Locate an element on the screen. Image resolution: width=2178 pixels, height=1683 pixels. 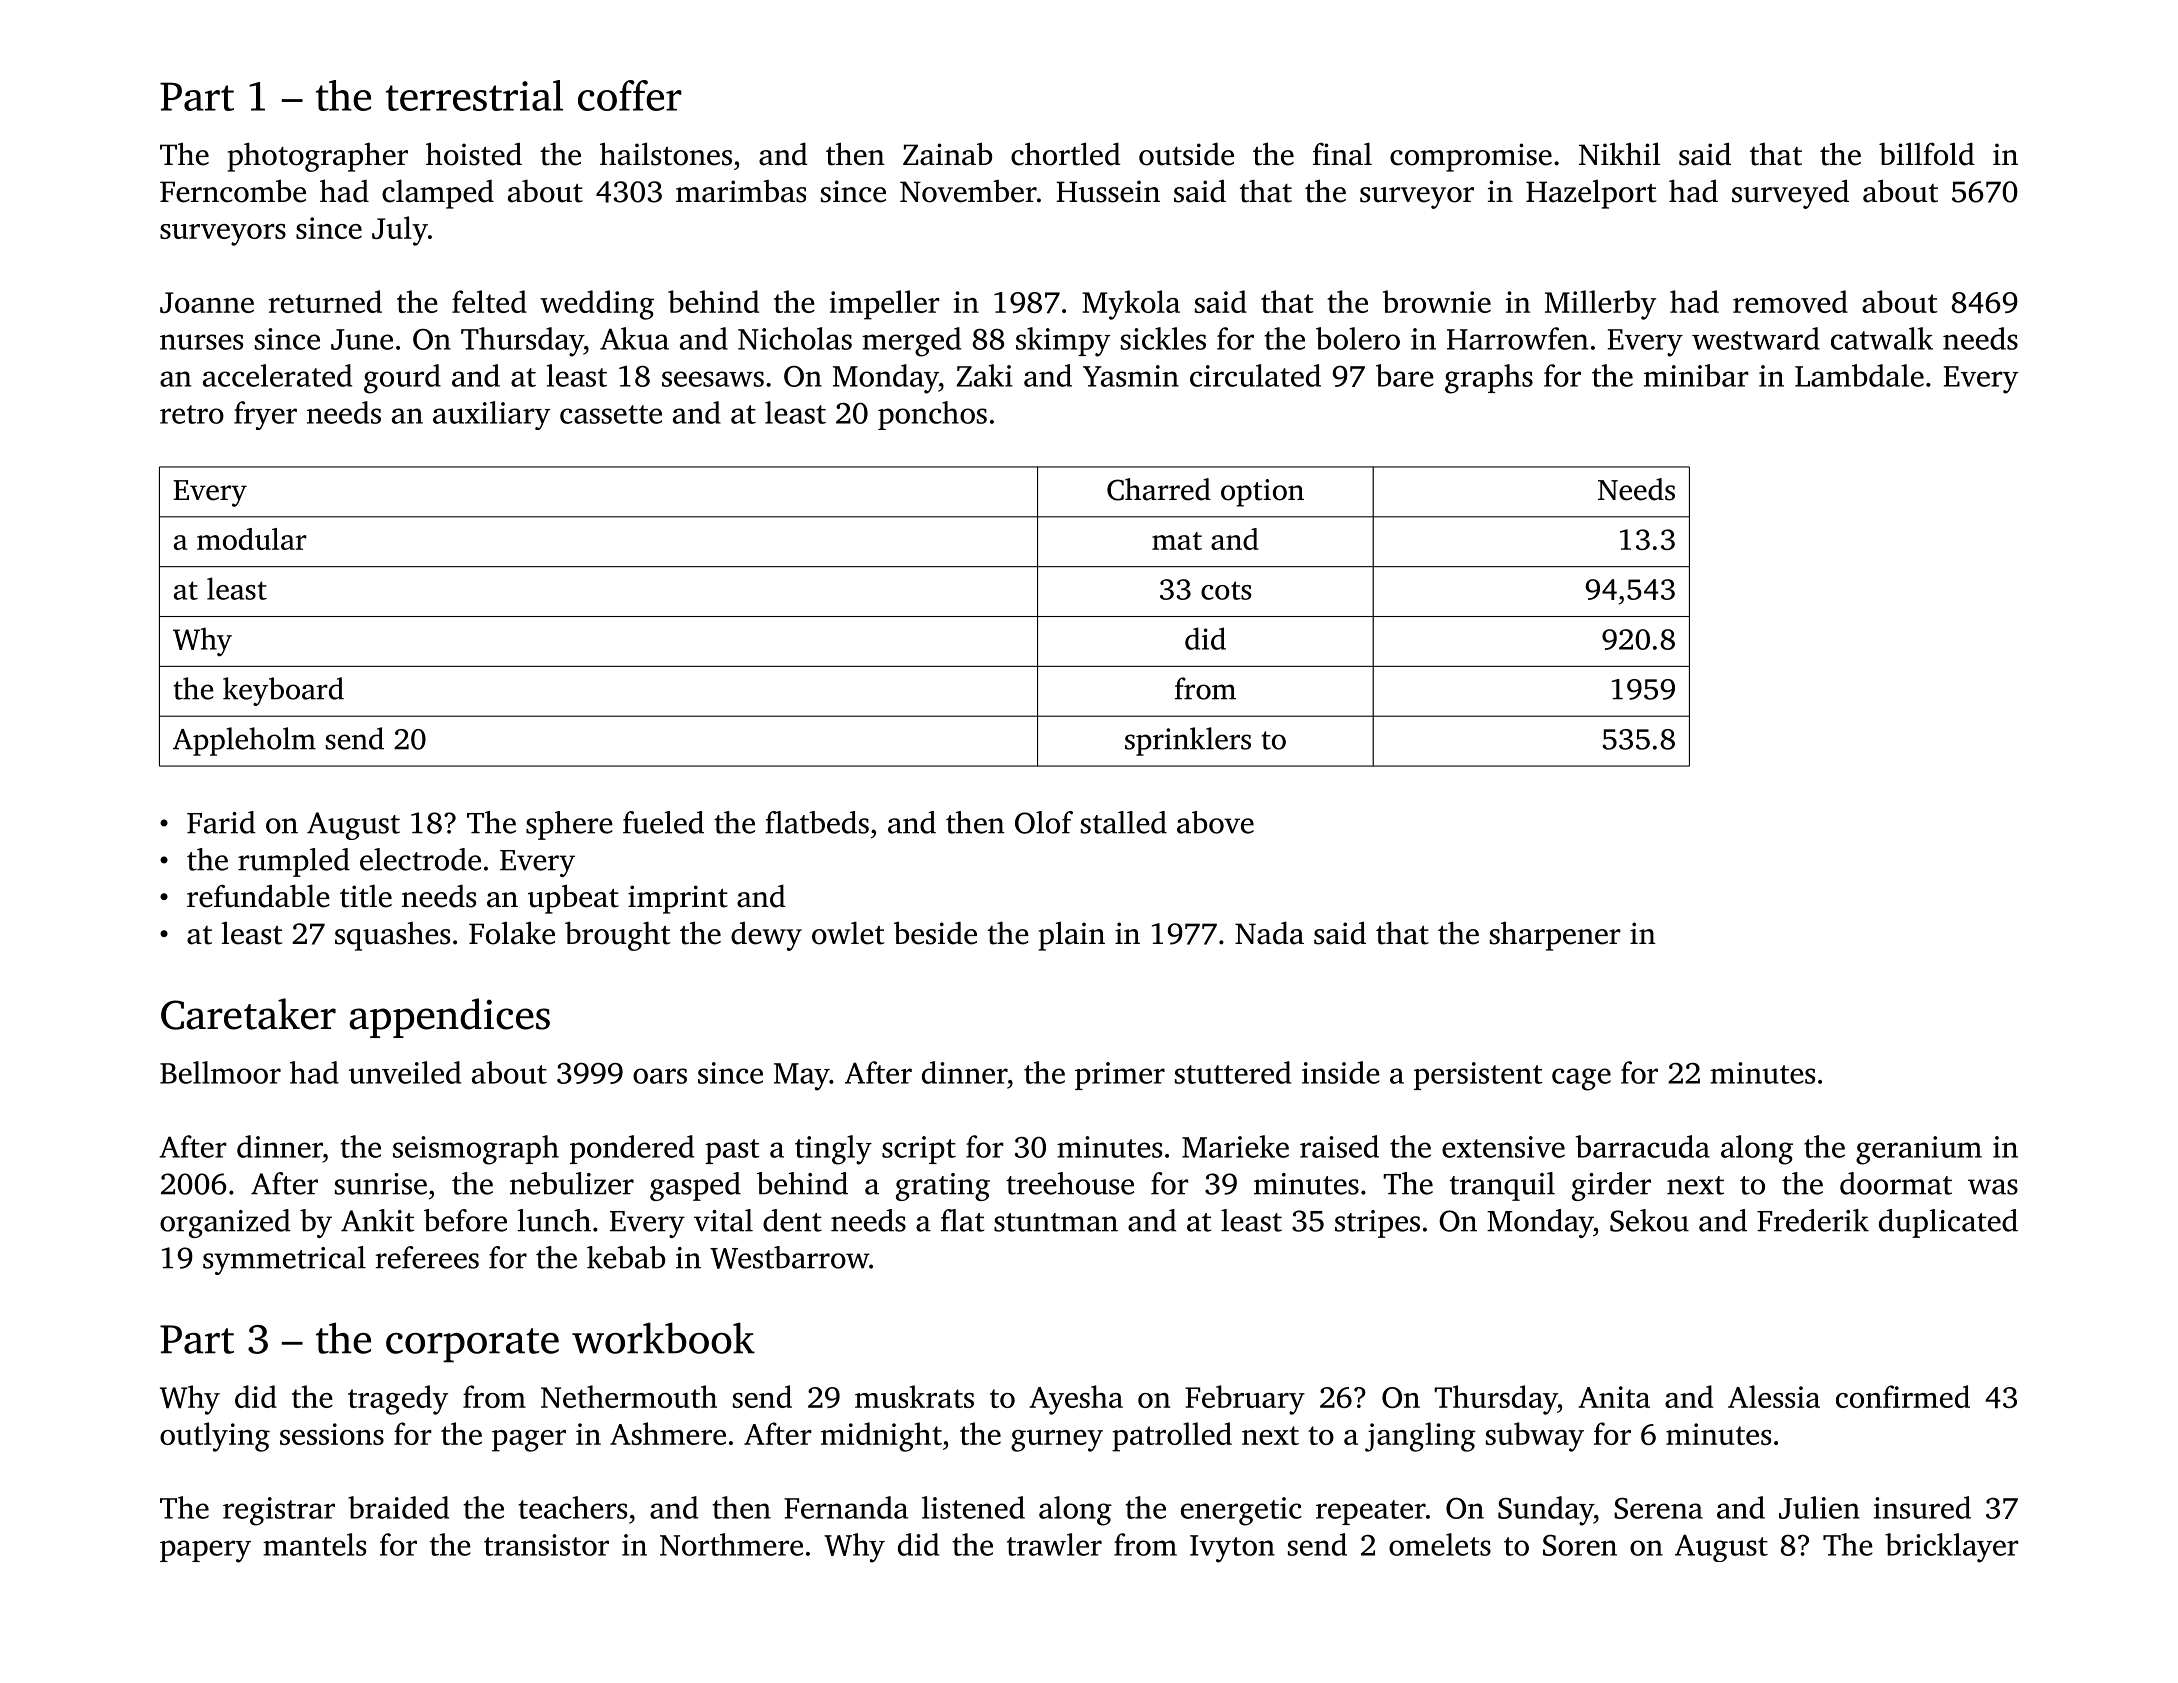
cots is located at coordinates (1226, 590).
